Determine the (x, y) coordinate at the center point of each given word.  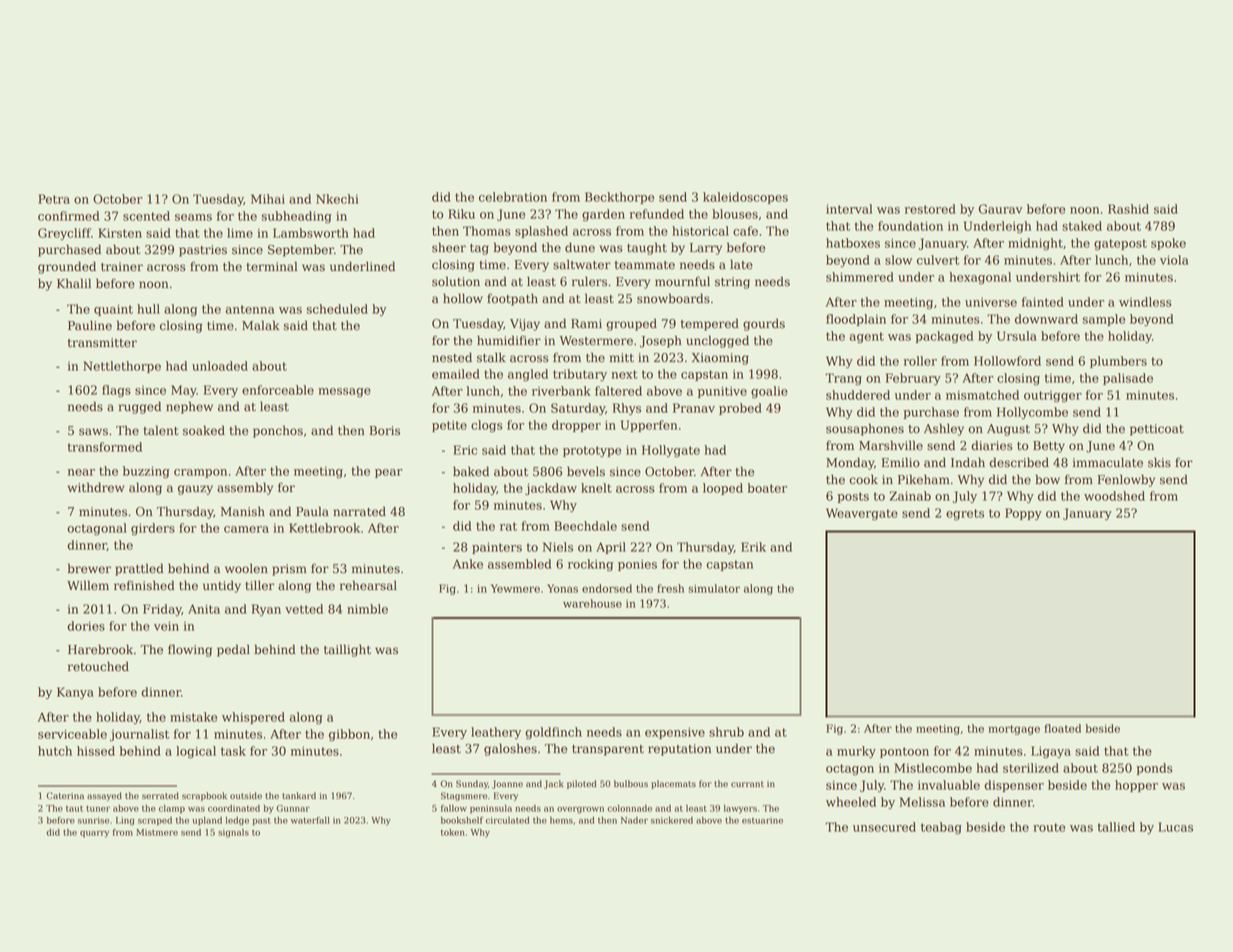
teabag (941, 828)
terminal (272, 266)
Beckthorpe (619, 198)
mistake (193, 717)
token (452, 832)
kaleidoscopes (745, 198)
